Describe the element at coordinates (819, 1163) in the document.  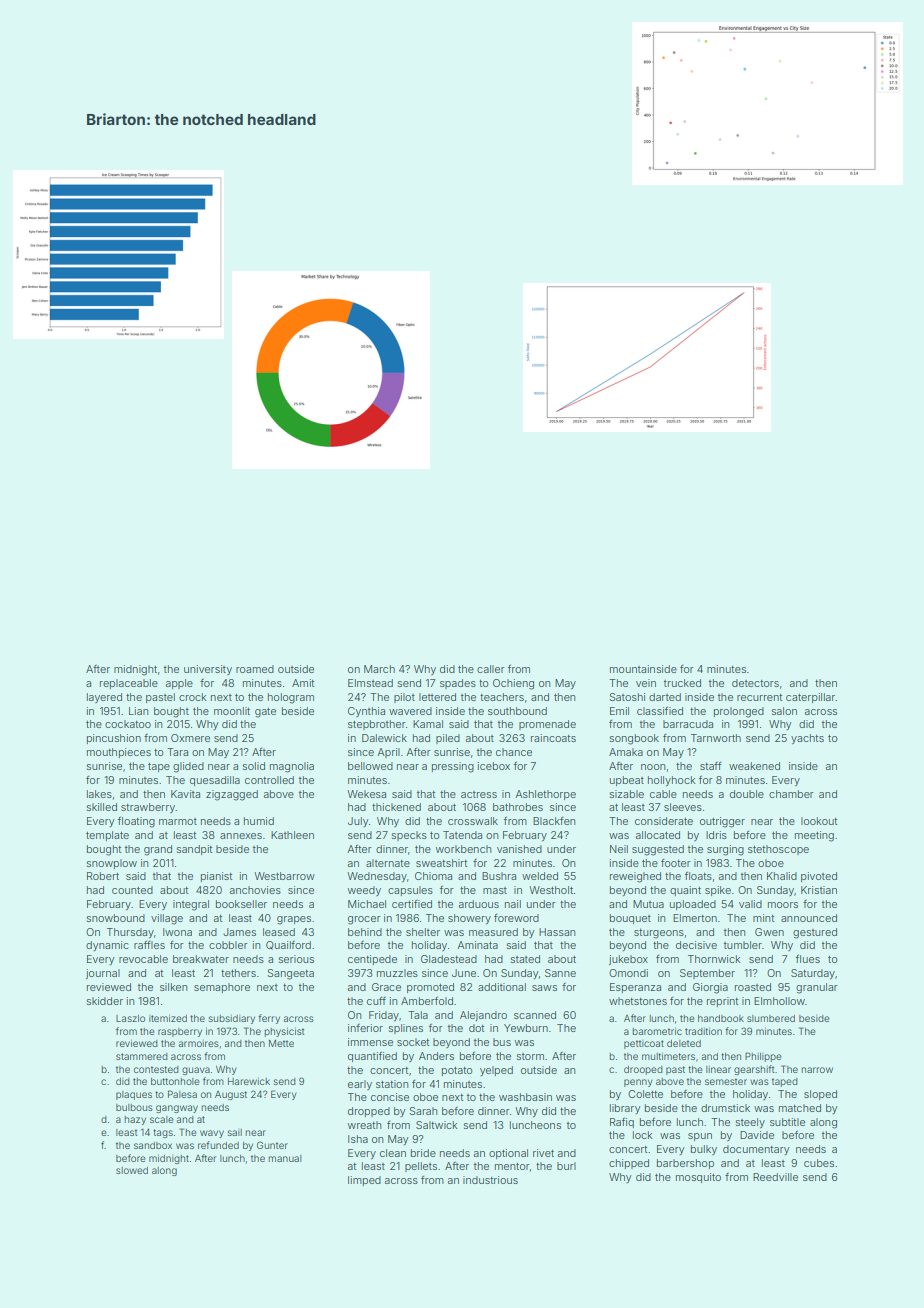
I see `cubes` at that location.
